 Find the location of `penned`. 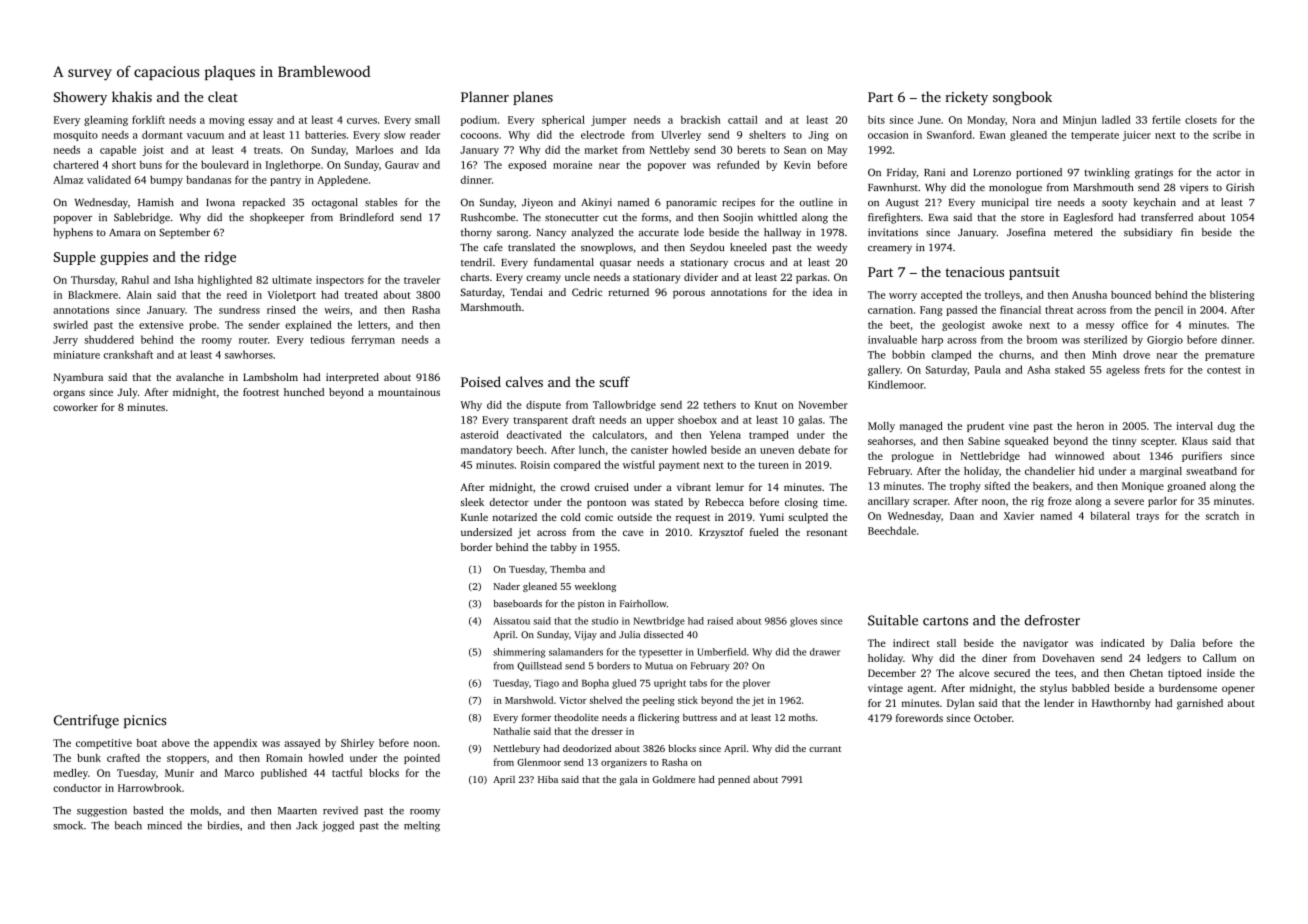

penned is located at coordinates (734, 780).
